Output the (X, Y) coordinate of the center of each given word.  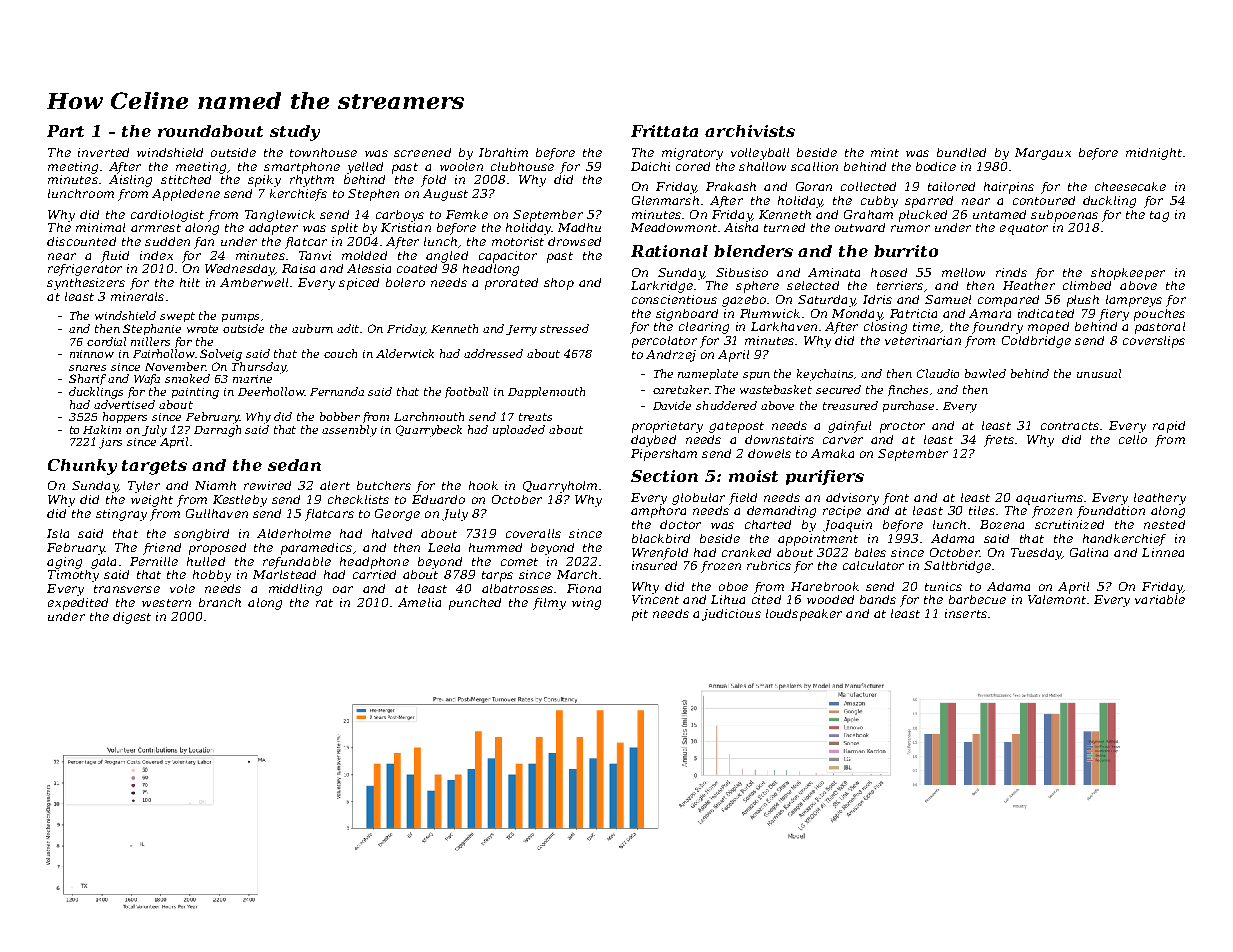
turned (784, 227)
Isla (58, 533)
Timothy (73, 576)
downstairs (779, 439)
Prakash (731, 186)
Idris (877, 299)
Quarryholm (560, 487)
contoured (1044, 200)
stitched (186, 179)
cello (1133, 439)
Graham (868, 214)
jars (110, 443)
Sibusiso (742, 272)
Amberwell (254, 282)
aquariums (1049, 499)
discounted (81, 241)
